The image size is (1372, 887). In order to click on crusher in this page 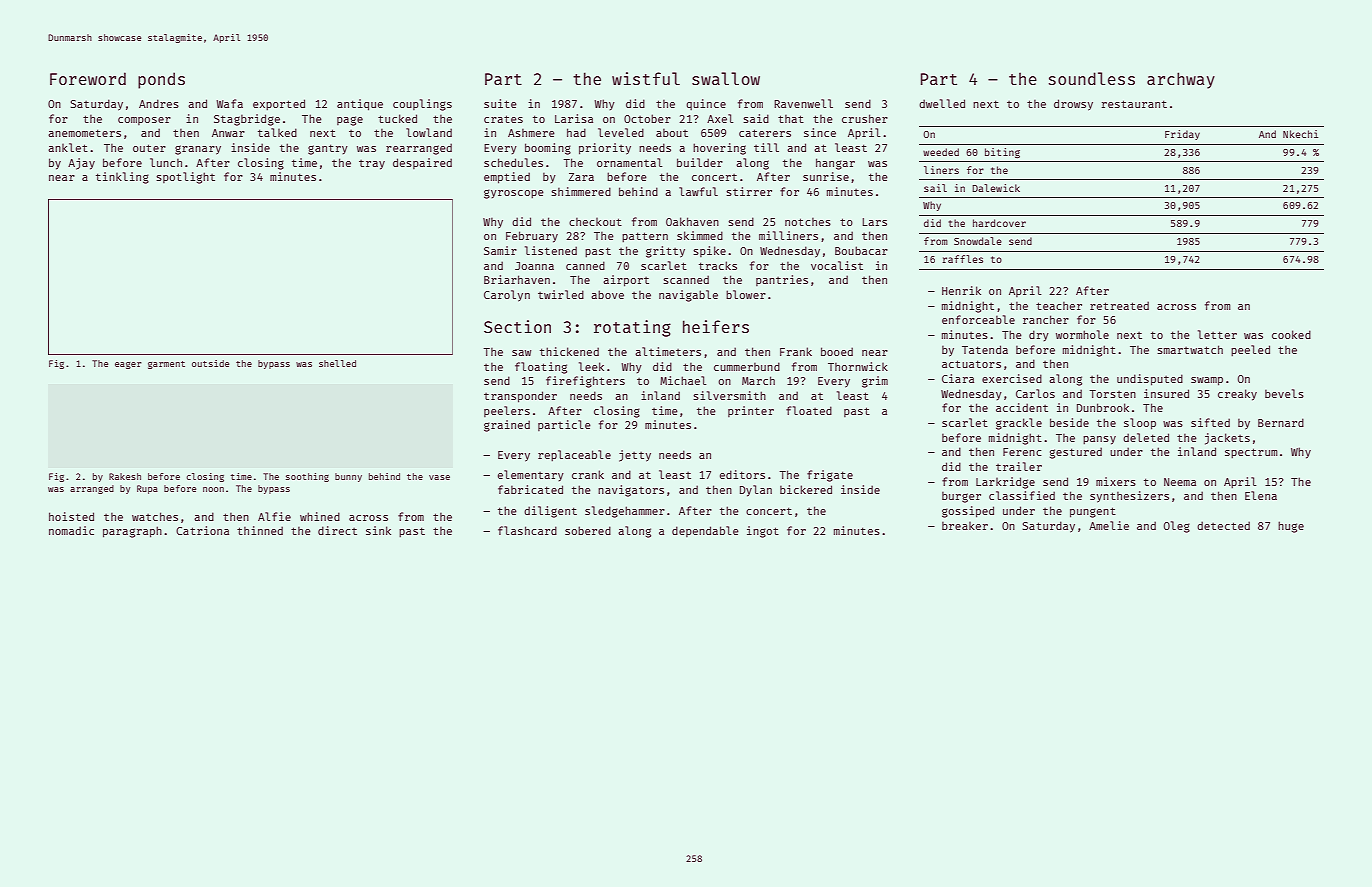, I will do `click(865, 118)`.
